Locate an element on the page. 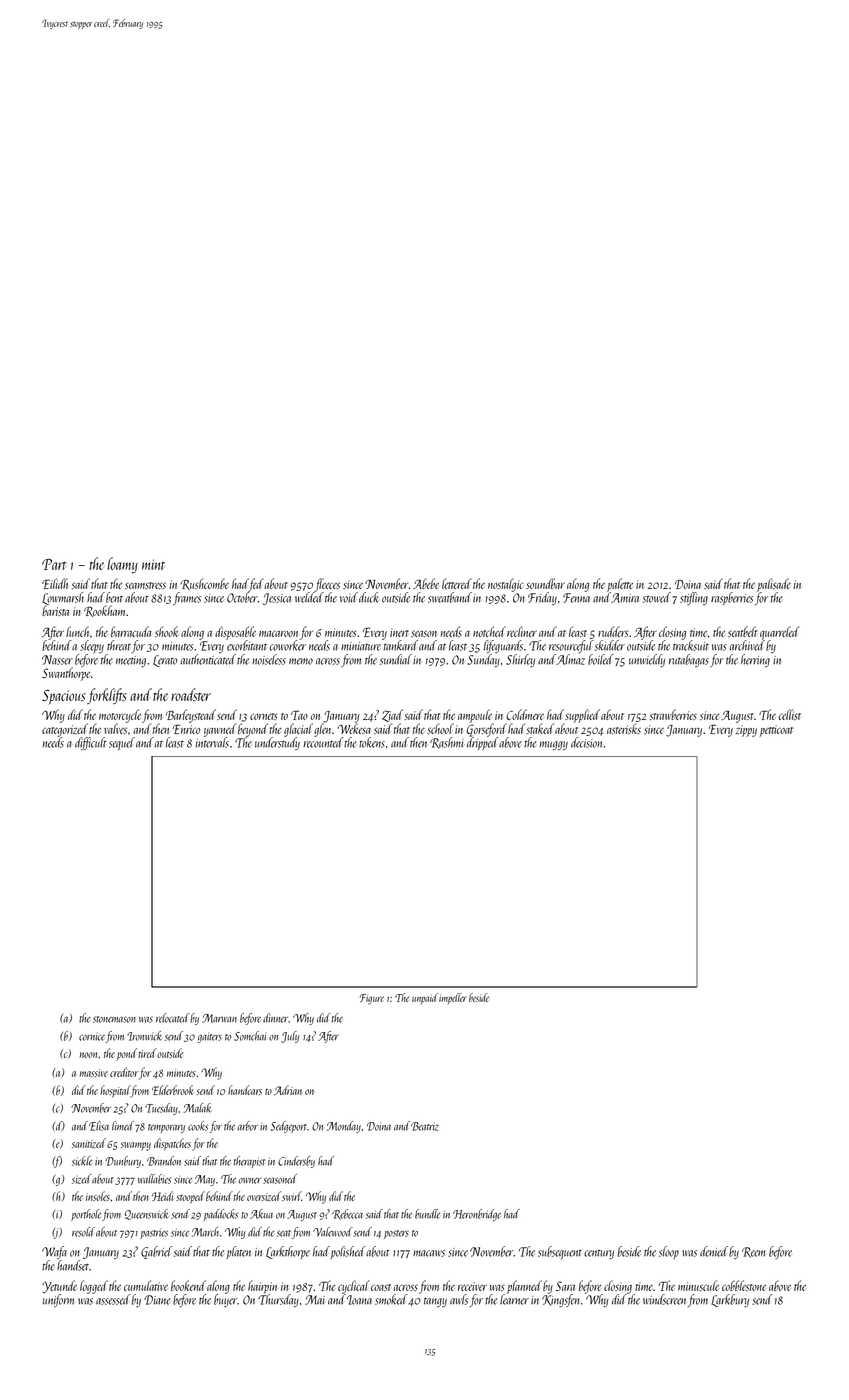  Heronbridge is located at coordinates (477, 1215).
